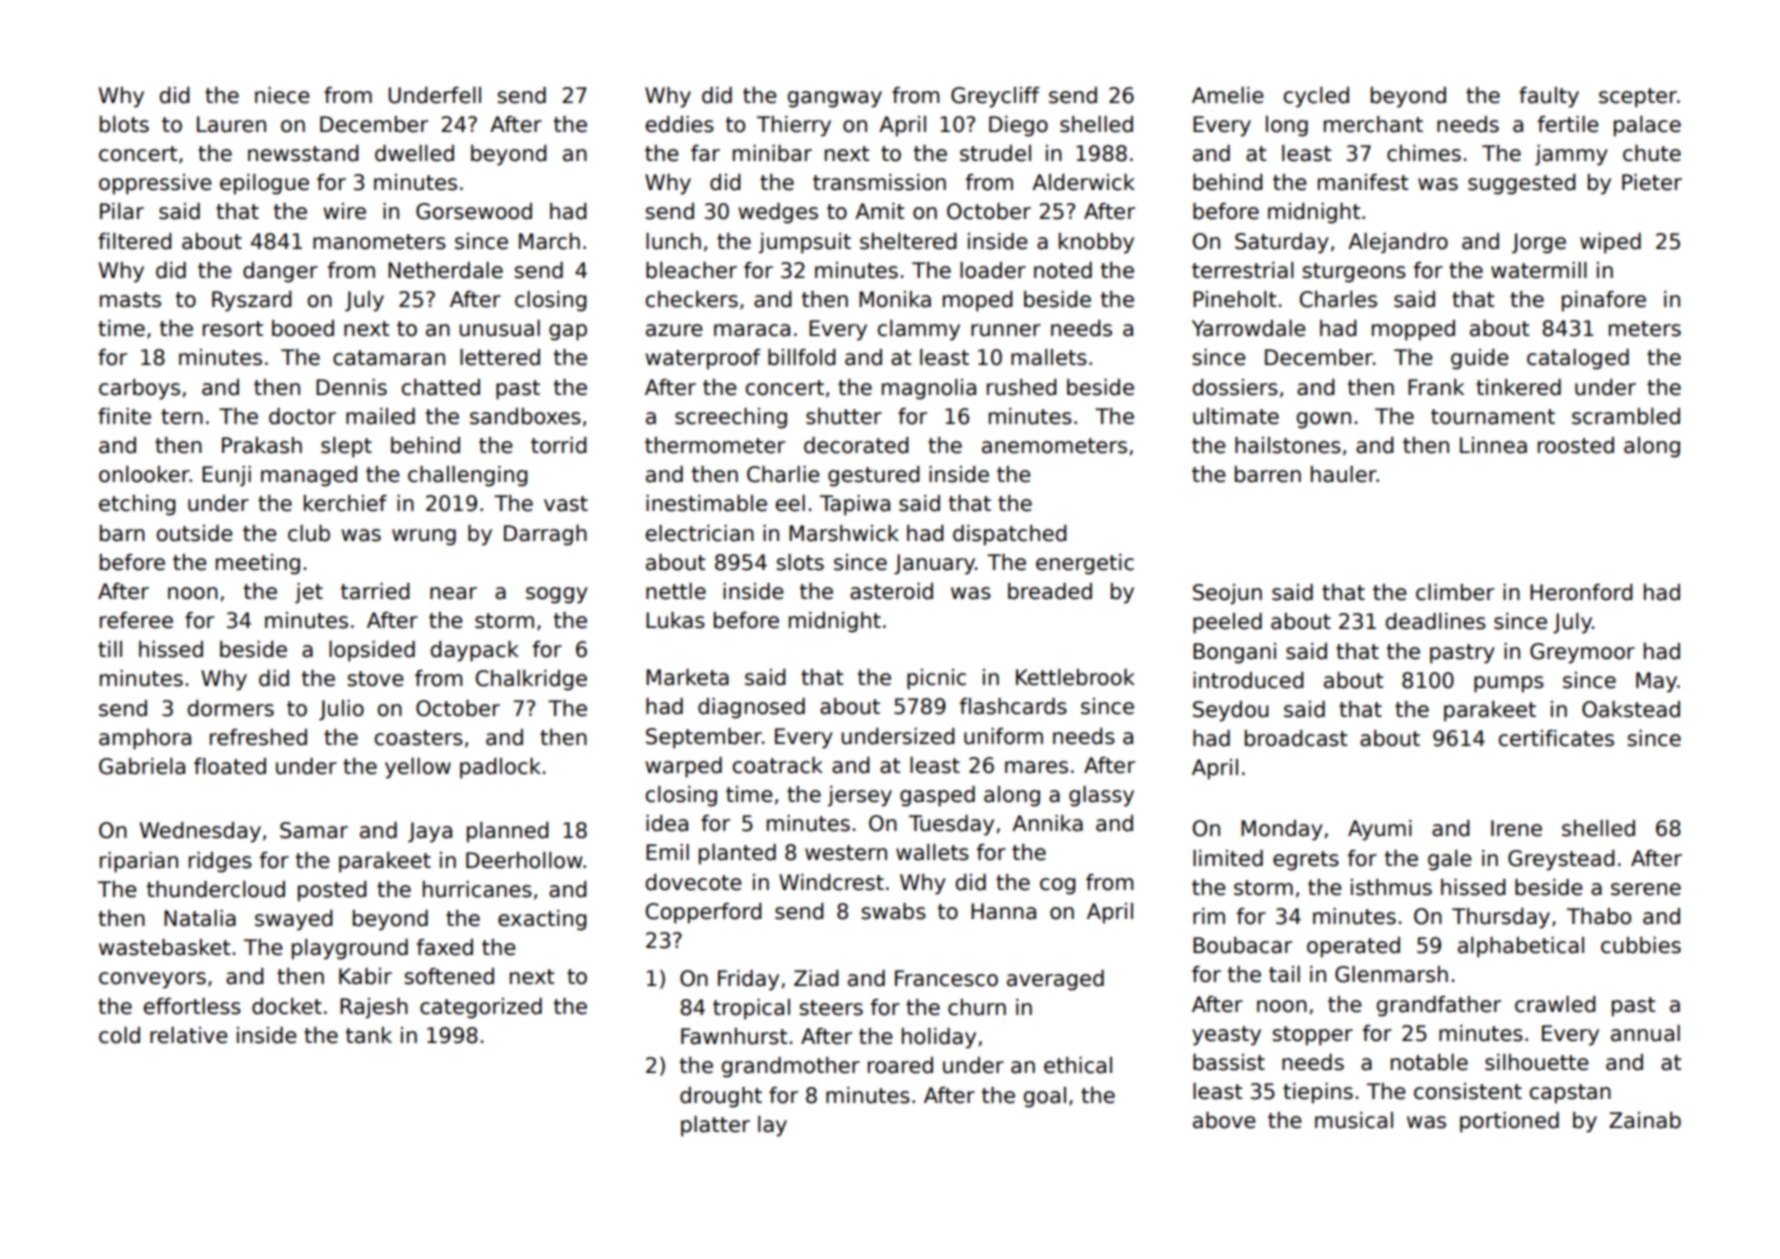 The width and height of the page is (1780, 1259). Describe the element at coordinates (369, 1035) in the page. I see `tank` at that location.
